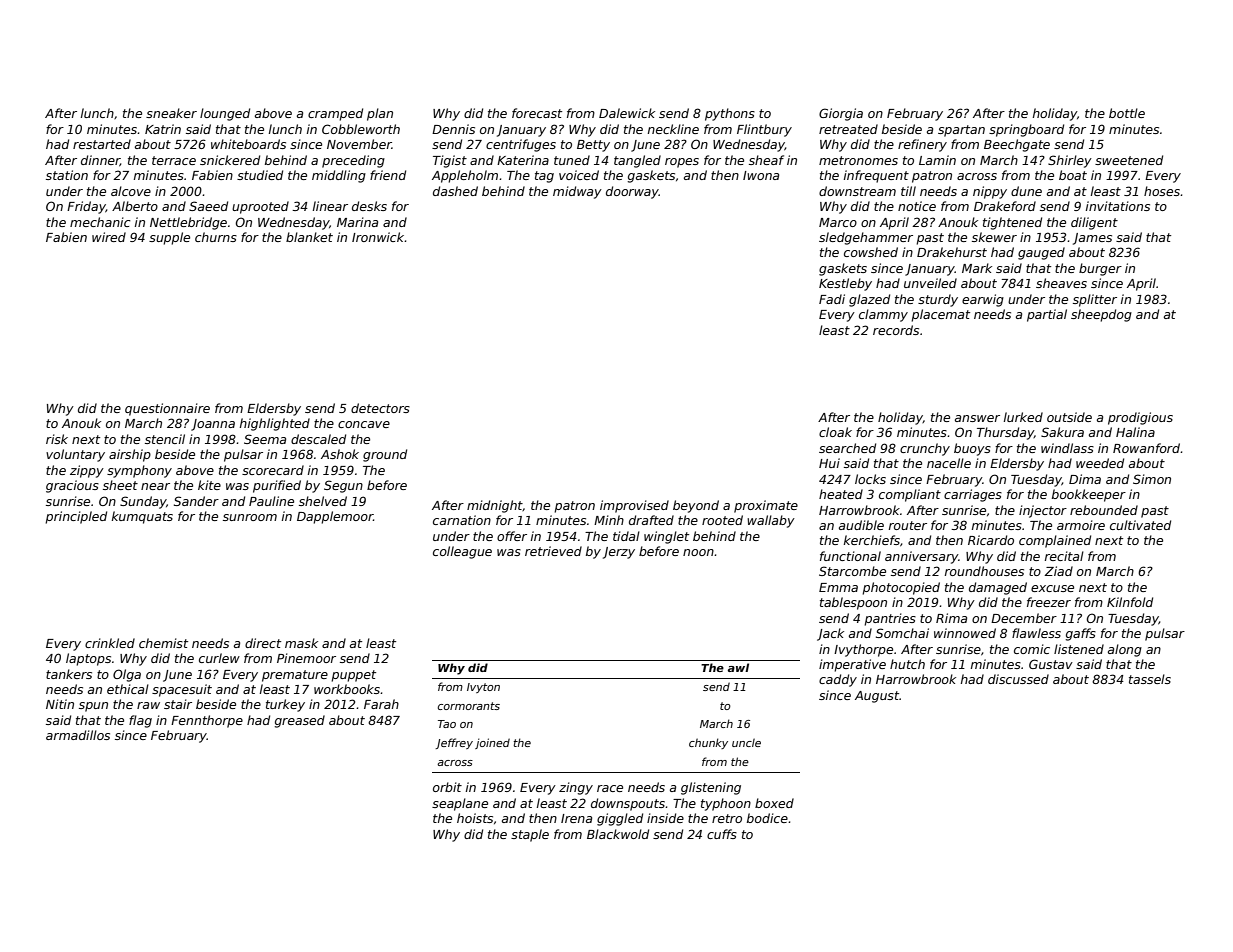 Image resolution: width=1233 pixels, height=952 pixels. What do you see at coordinates (634, 506) in the image?
I see `improvised` at bounding box center [634, 506].
